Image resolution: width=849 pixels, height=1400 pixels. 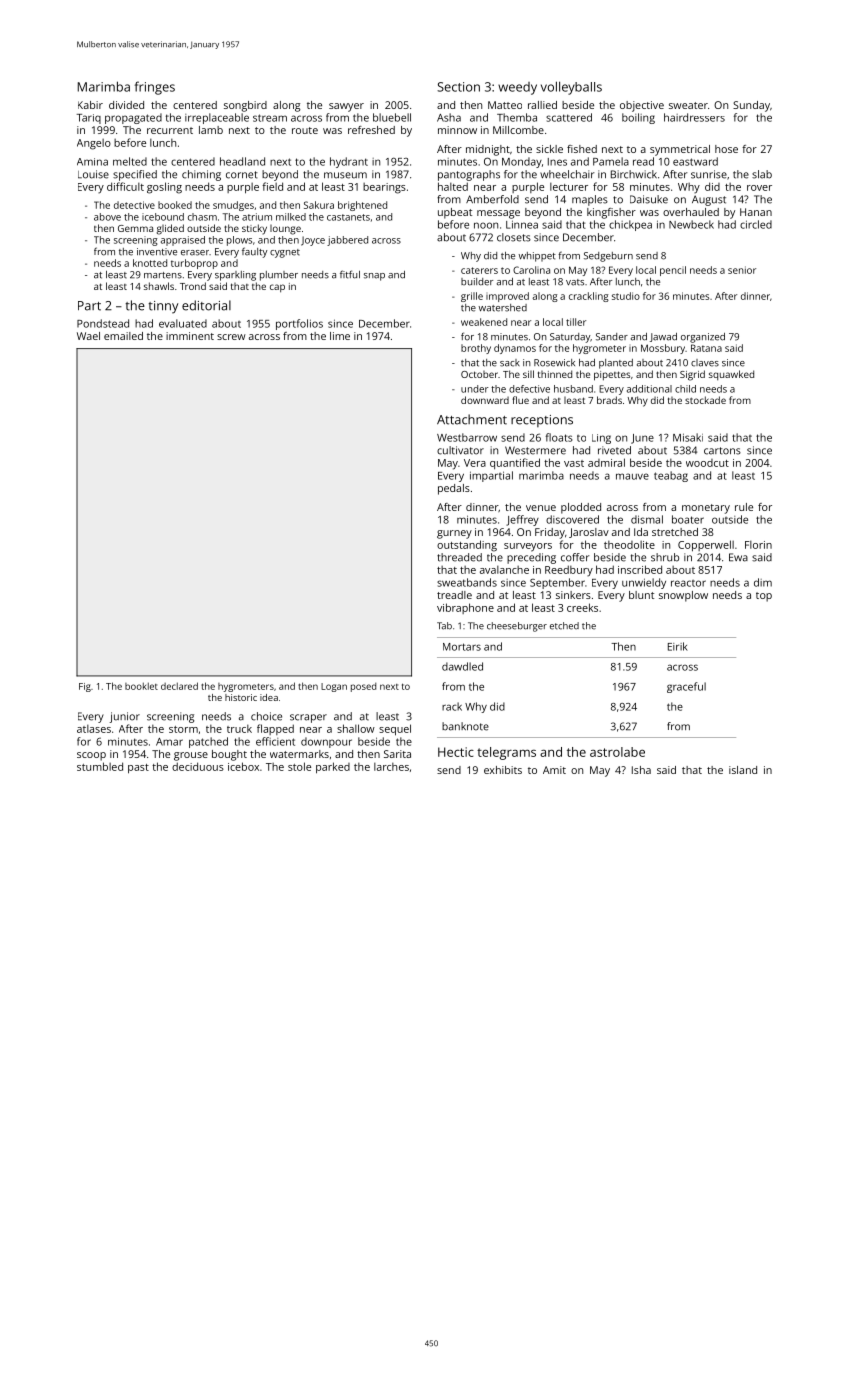 I want to click on preceding, so click(x=531, y=558).
